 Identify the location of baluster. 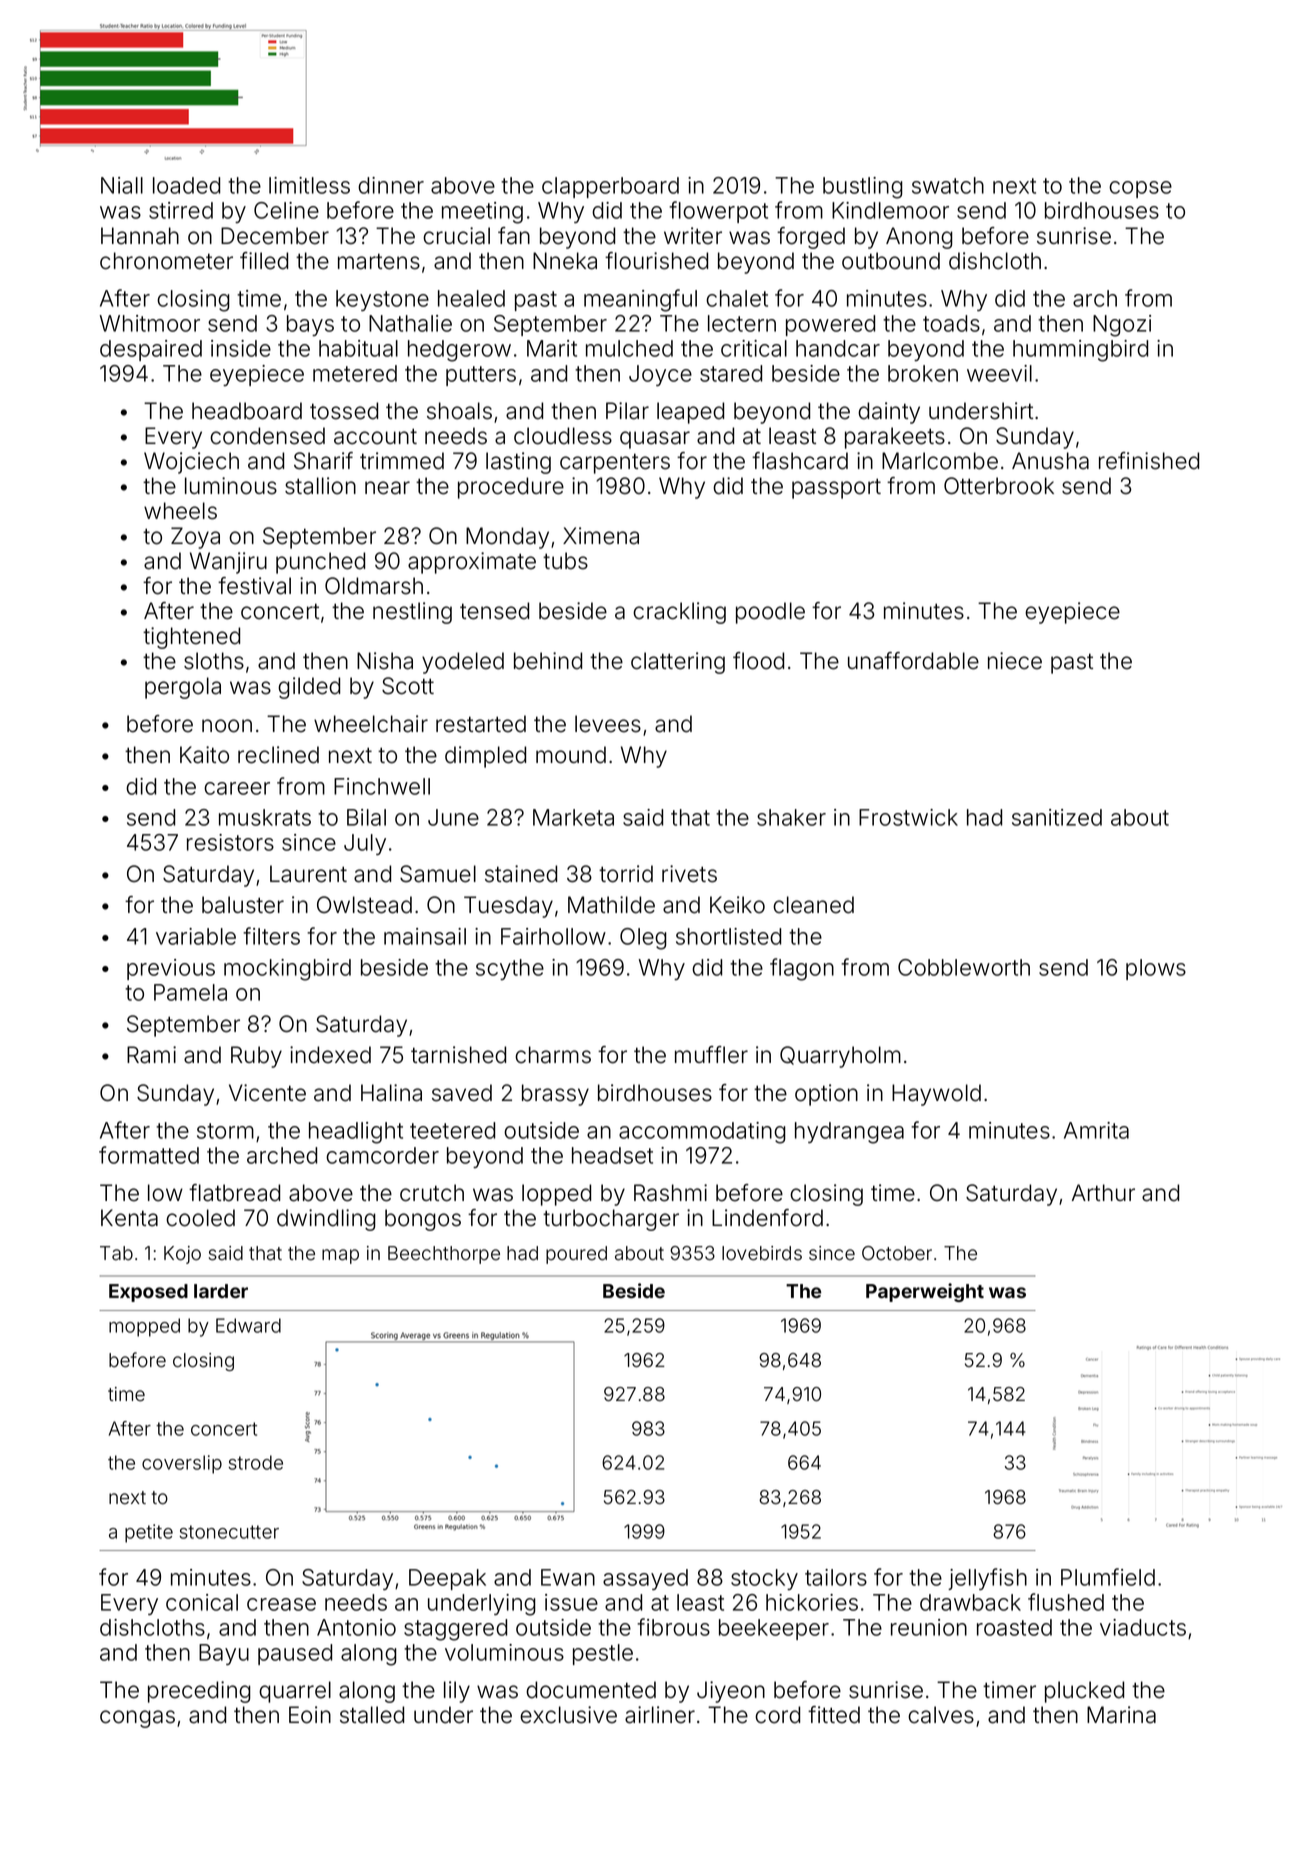
(243, 905).
